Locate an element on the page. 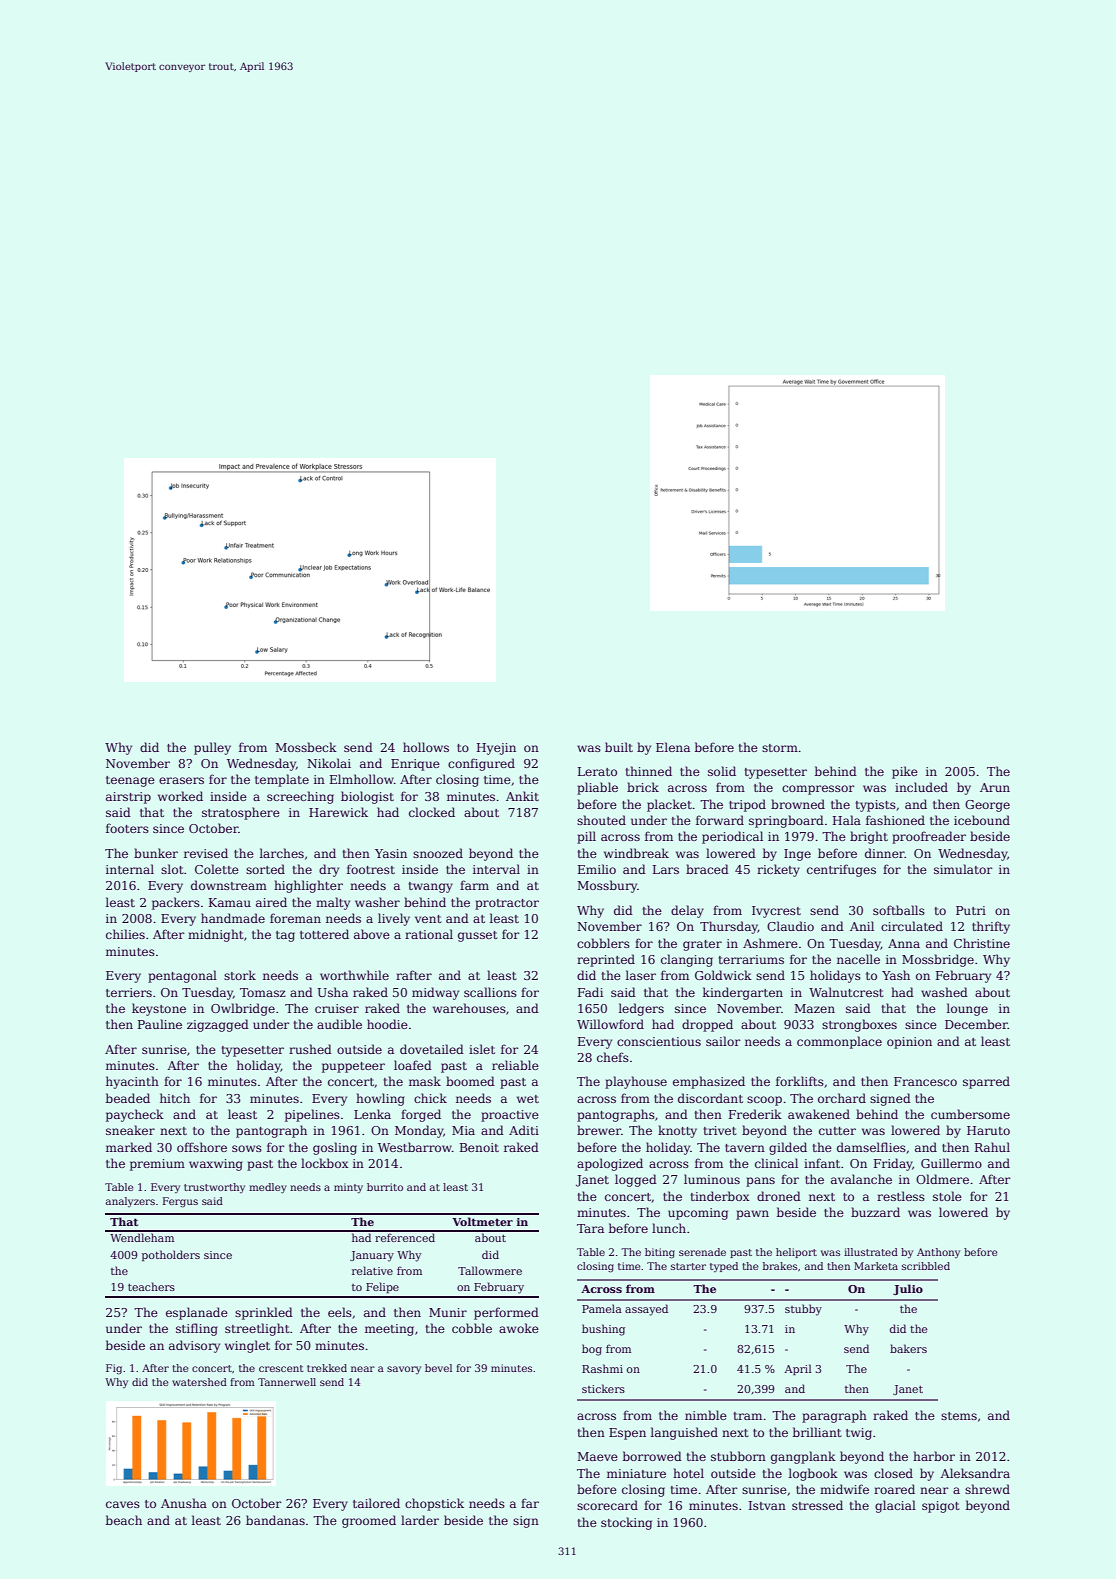 The width and height of the document is (1116, 1579). watershed is located at coordinates (199, 1382).
